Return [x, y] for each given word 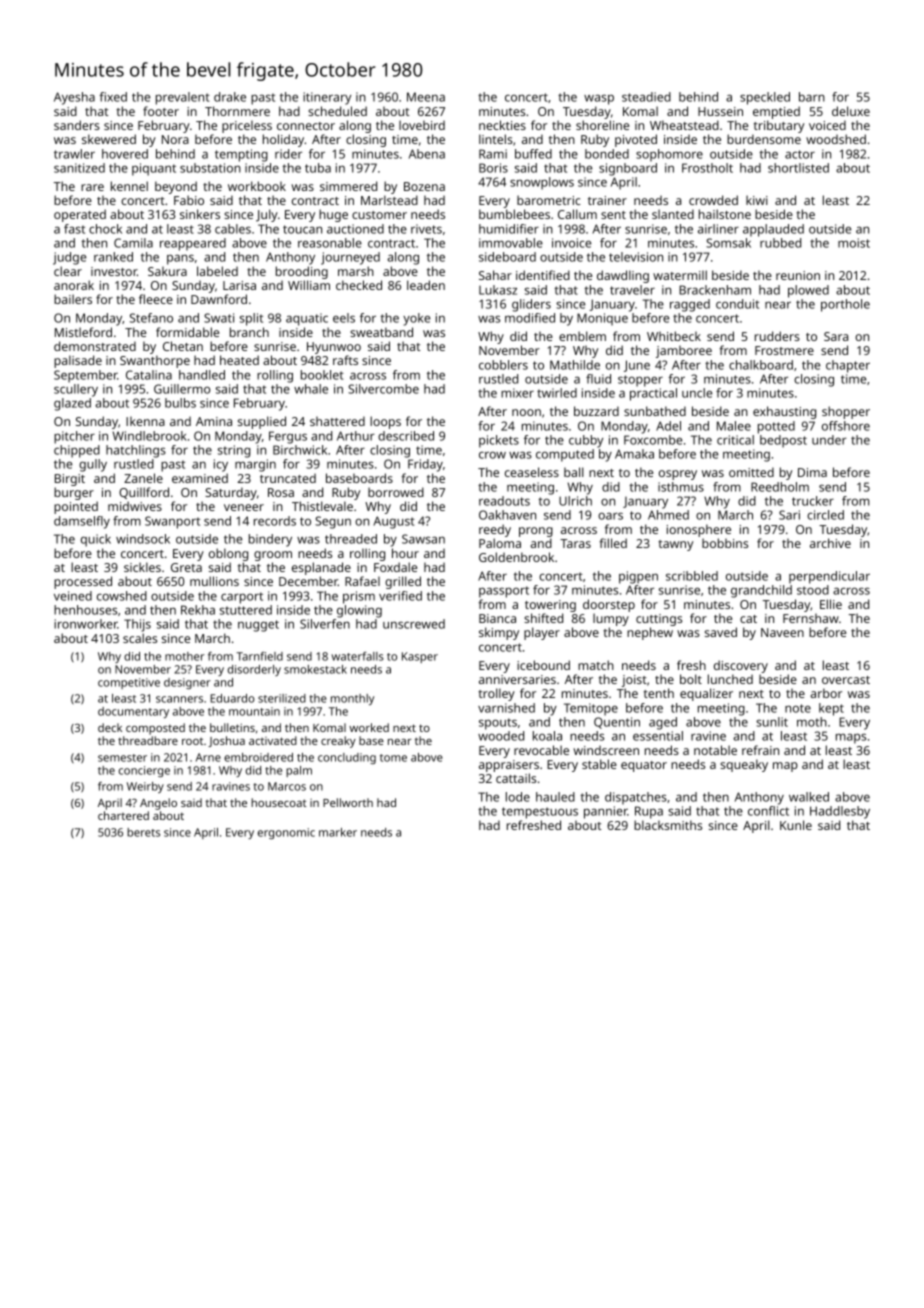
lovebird [422, 125]
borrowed [396, 492]
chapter [848, 366]
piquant [154, 169]
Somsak [728, 243]
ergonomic [286, 833]
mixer [517, 393]
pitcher [74, 437]
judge [69, 258]
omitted [751, 472]
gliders [531, 305]
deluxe [851, 111]
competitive [129, 683]
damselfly [82, 522]
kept [831, 709]
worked [369, 727]
